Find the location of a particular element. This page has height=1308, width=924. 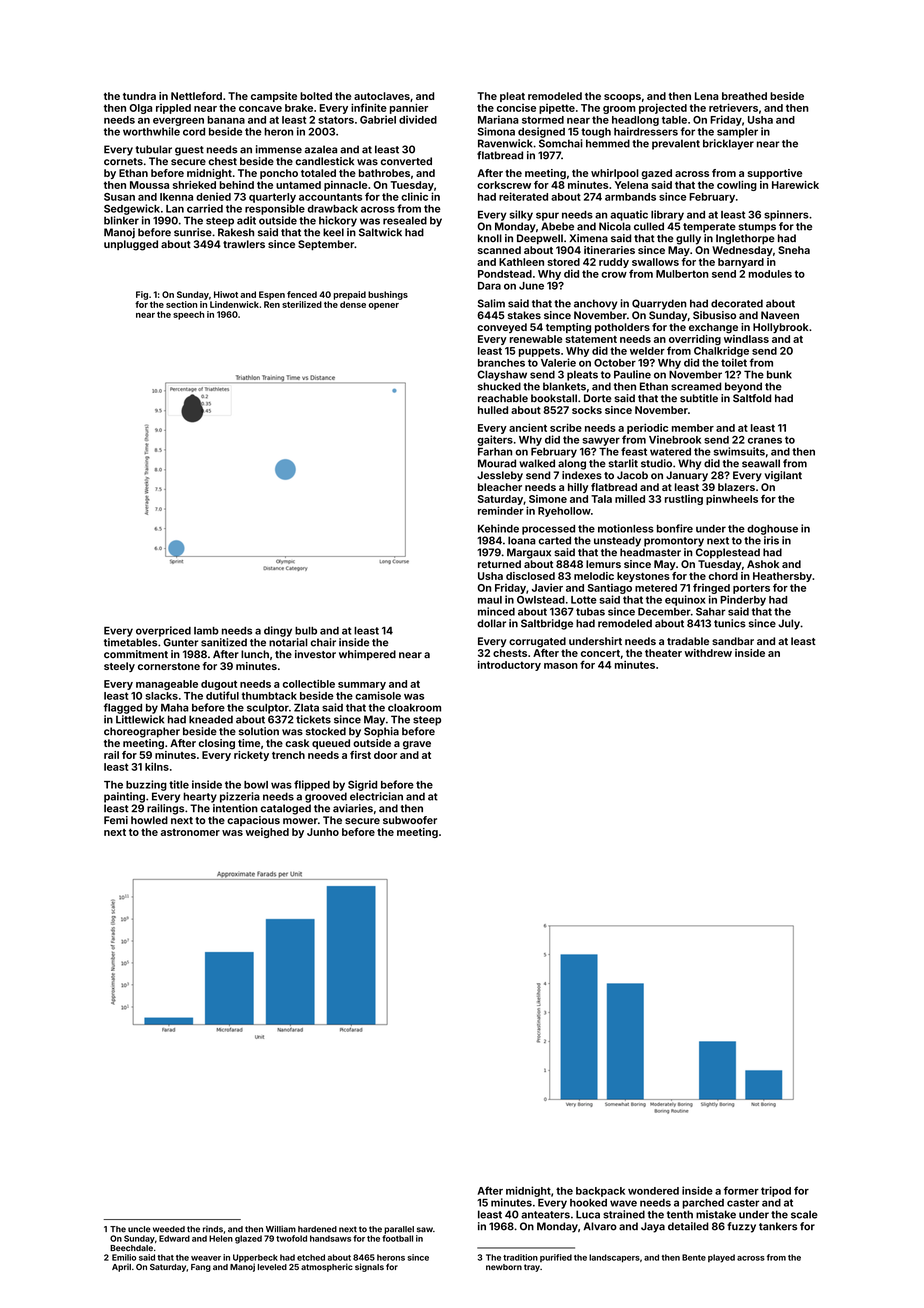

maul is located at coordinates (490, 600).
